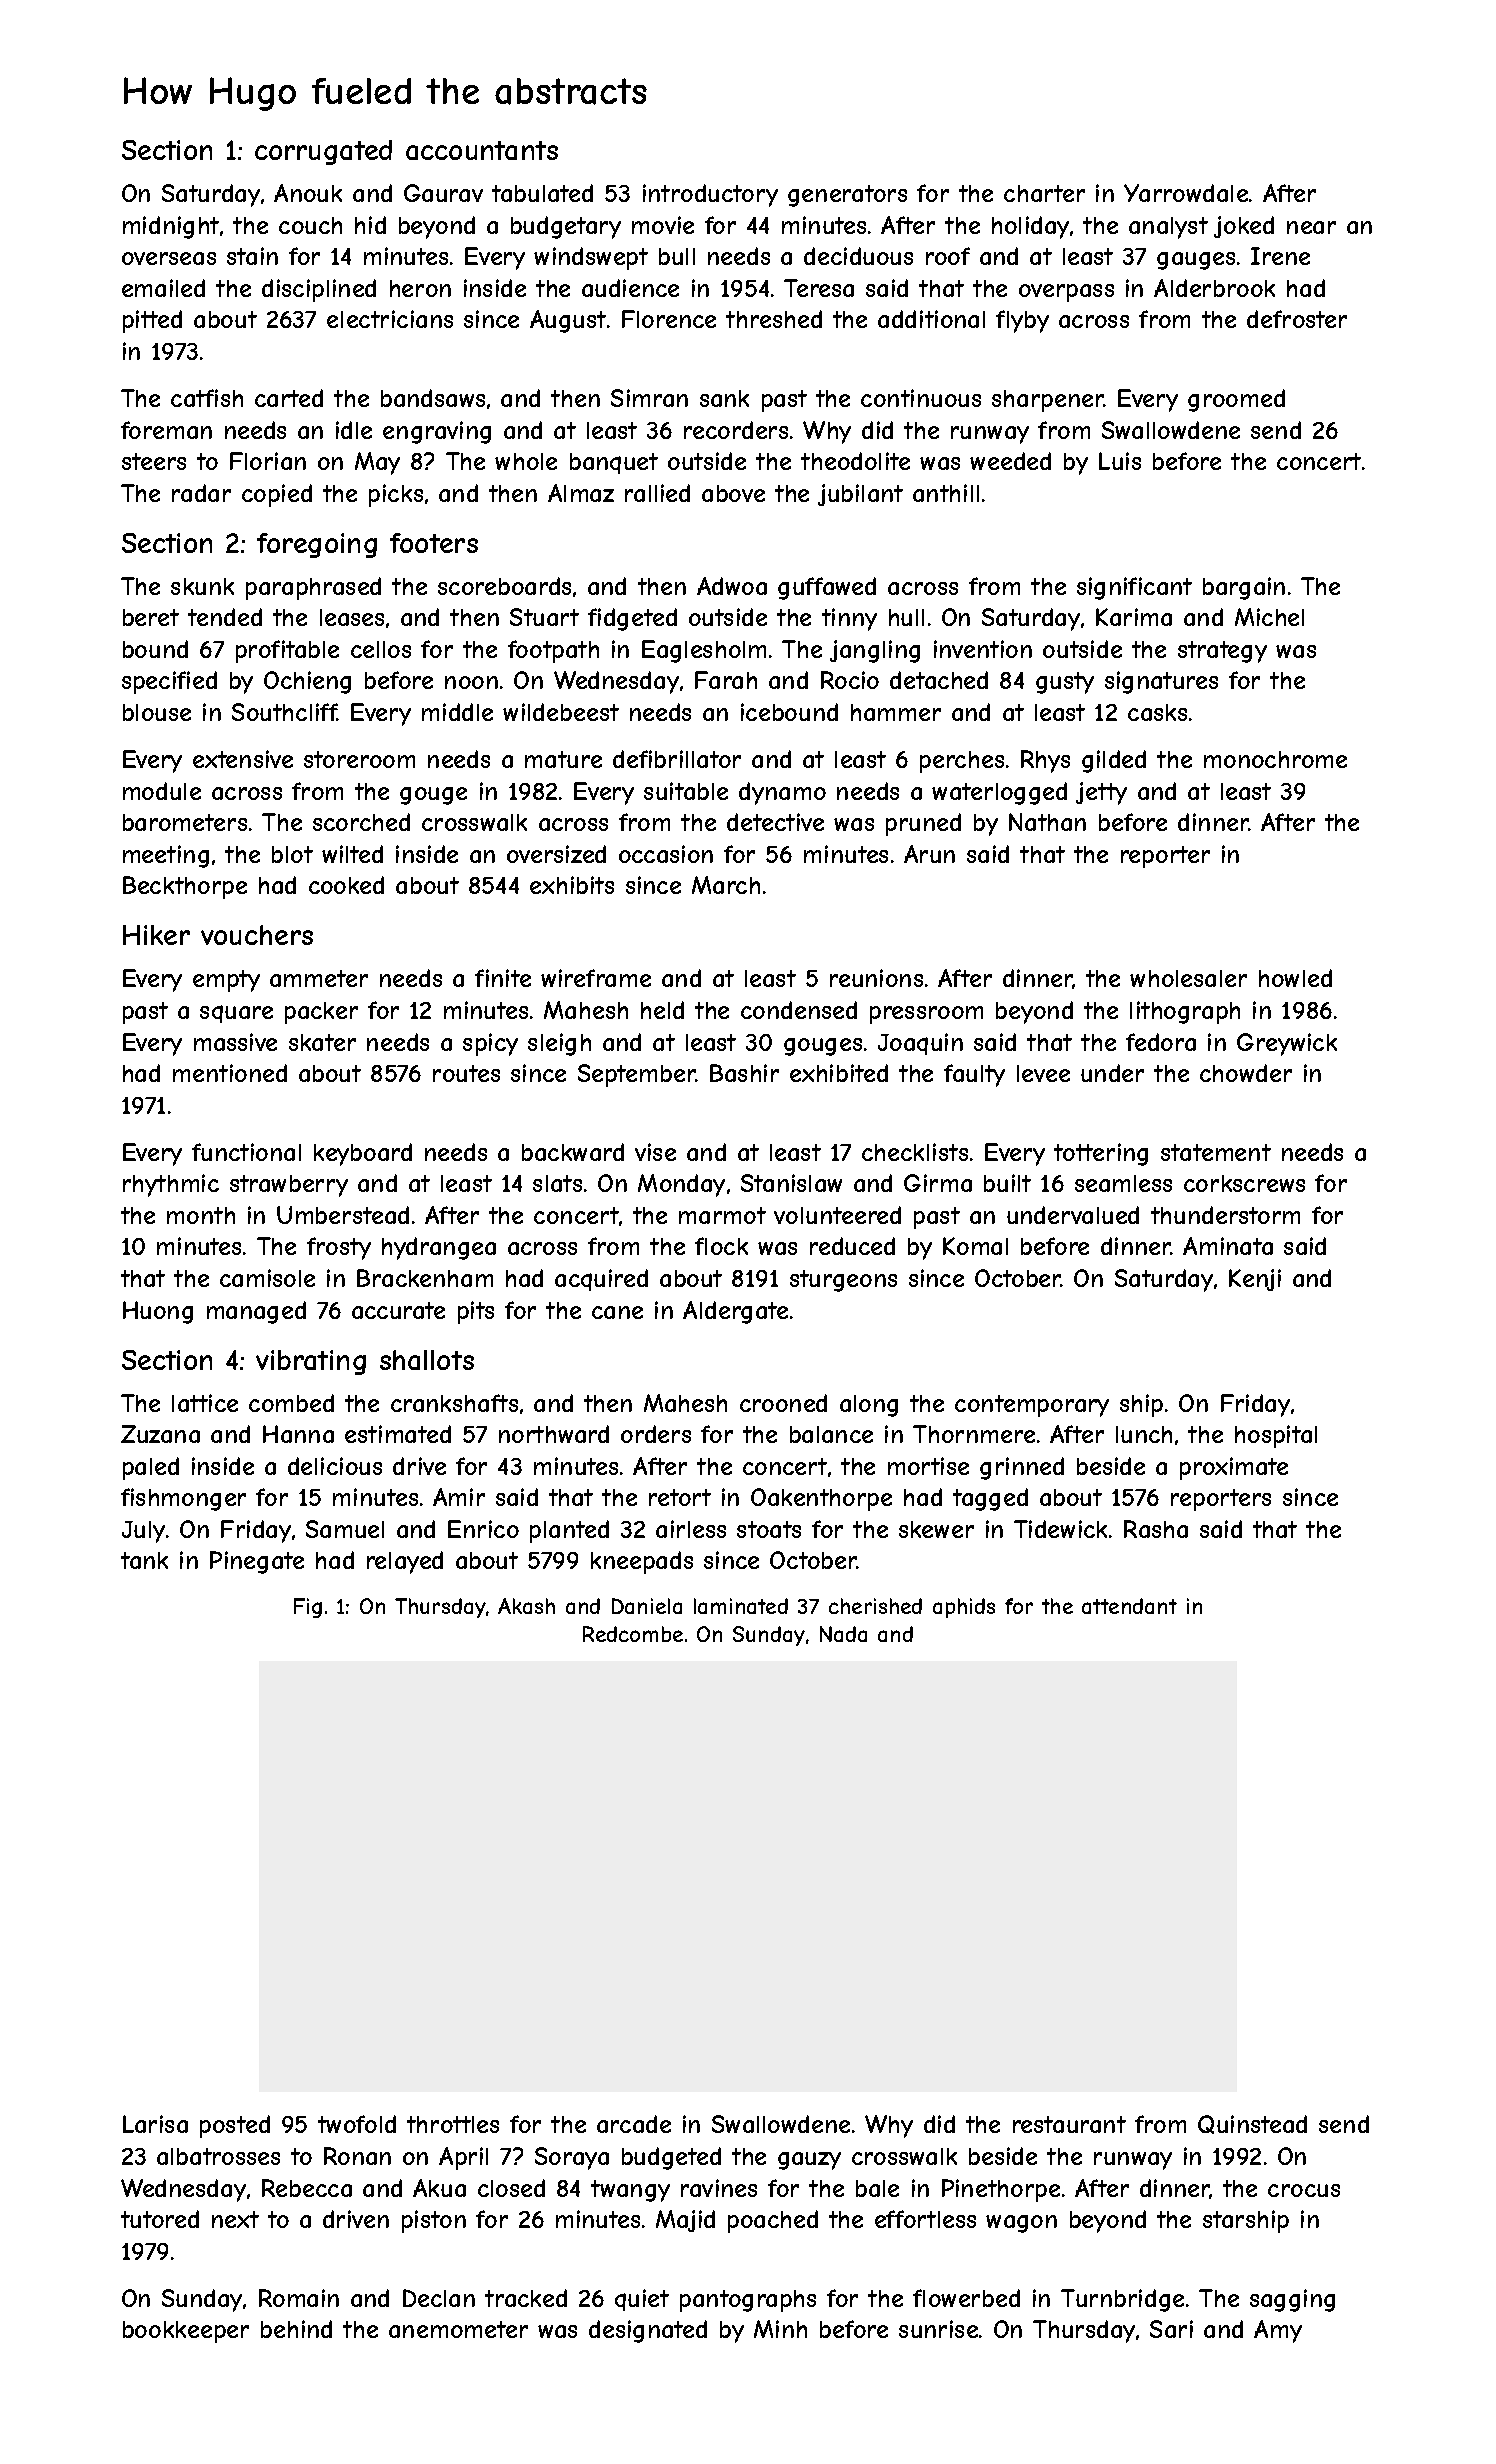 The height and width of the screenshot is (2464, 1496). What do you see at coordinates (614, 463) in the screenshot?
I see `banquet` at bounding box center [614, 463].
